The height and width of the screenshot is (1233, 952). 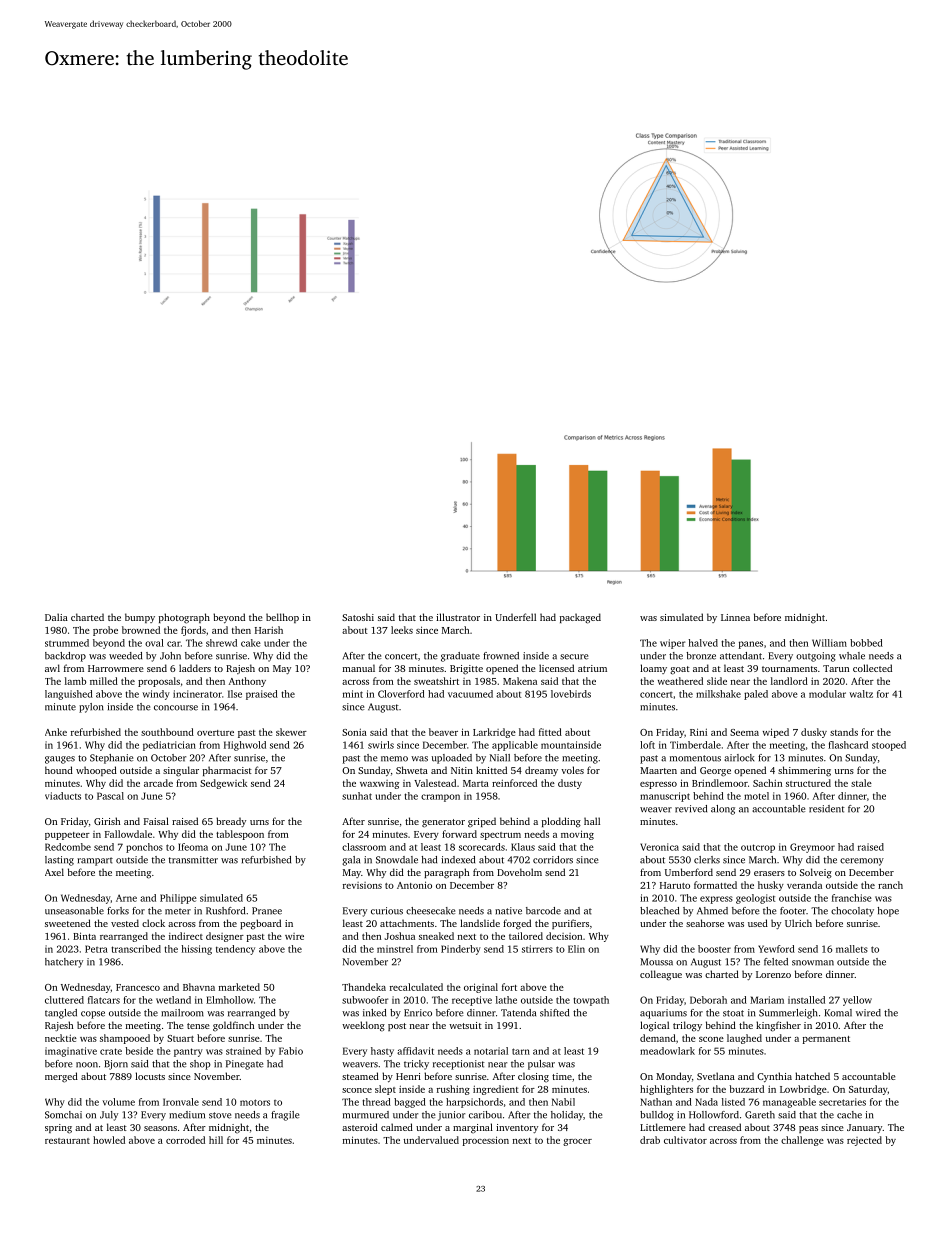 I want to click on booster, so click(x=714, y=949).
